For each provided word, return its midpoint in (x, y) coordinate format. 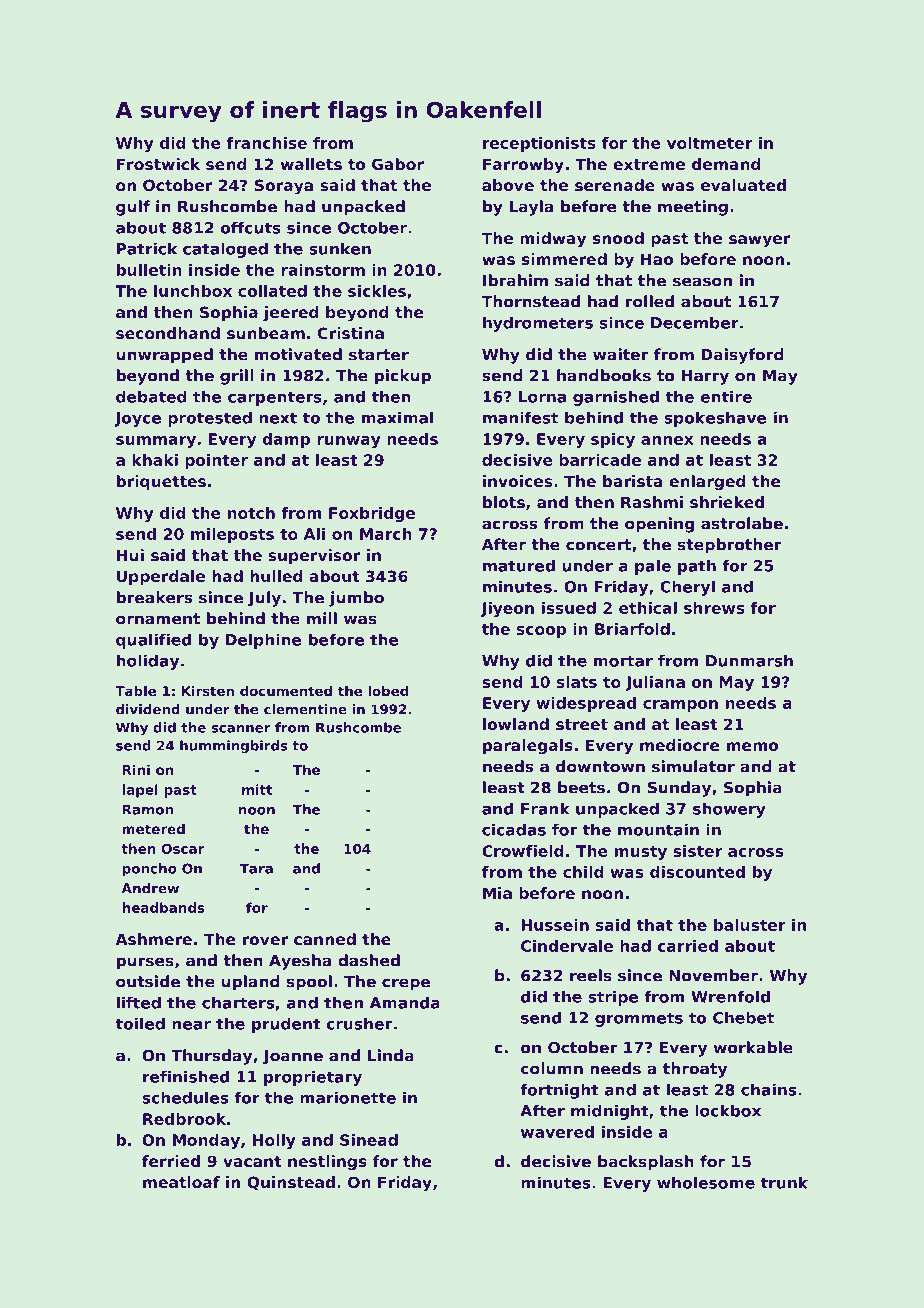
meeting (693, 208)
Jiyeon (507, 609)
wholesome (706, 1182)
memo (752, 746)
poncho (150, 869)
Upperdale (161, 577)
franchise (267, 143)
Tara (256, 868)
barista (633, 481)
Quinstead (291, 1183)
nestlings (327, 1163)
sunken (340, 249)
